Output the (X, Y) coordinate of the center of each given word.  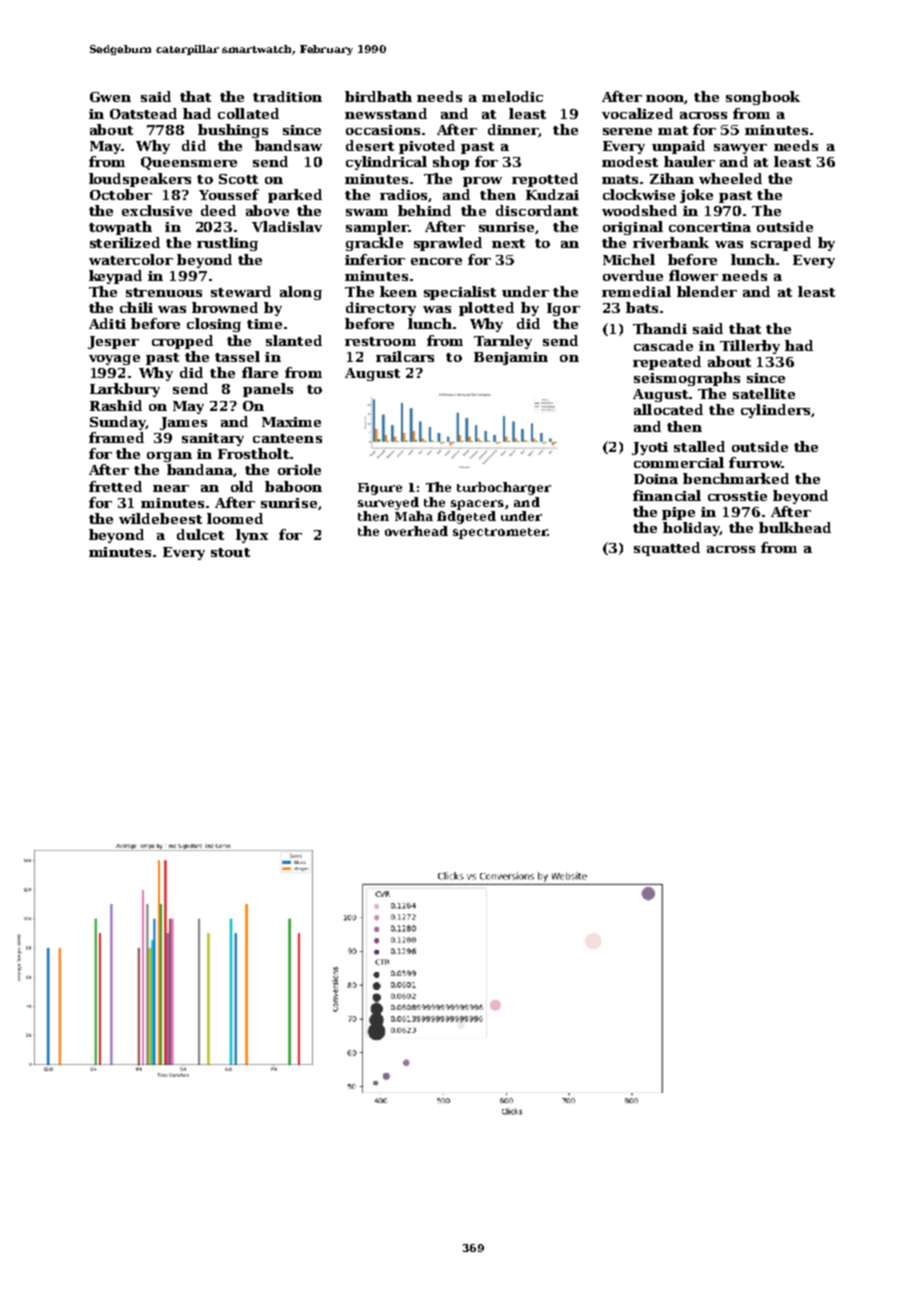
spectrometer (500, 533)
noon (665, 99)
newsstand (386, 113)
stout (230, 552)
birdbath (378, 96)
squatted (667, 549)
